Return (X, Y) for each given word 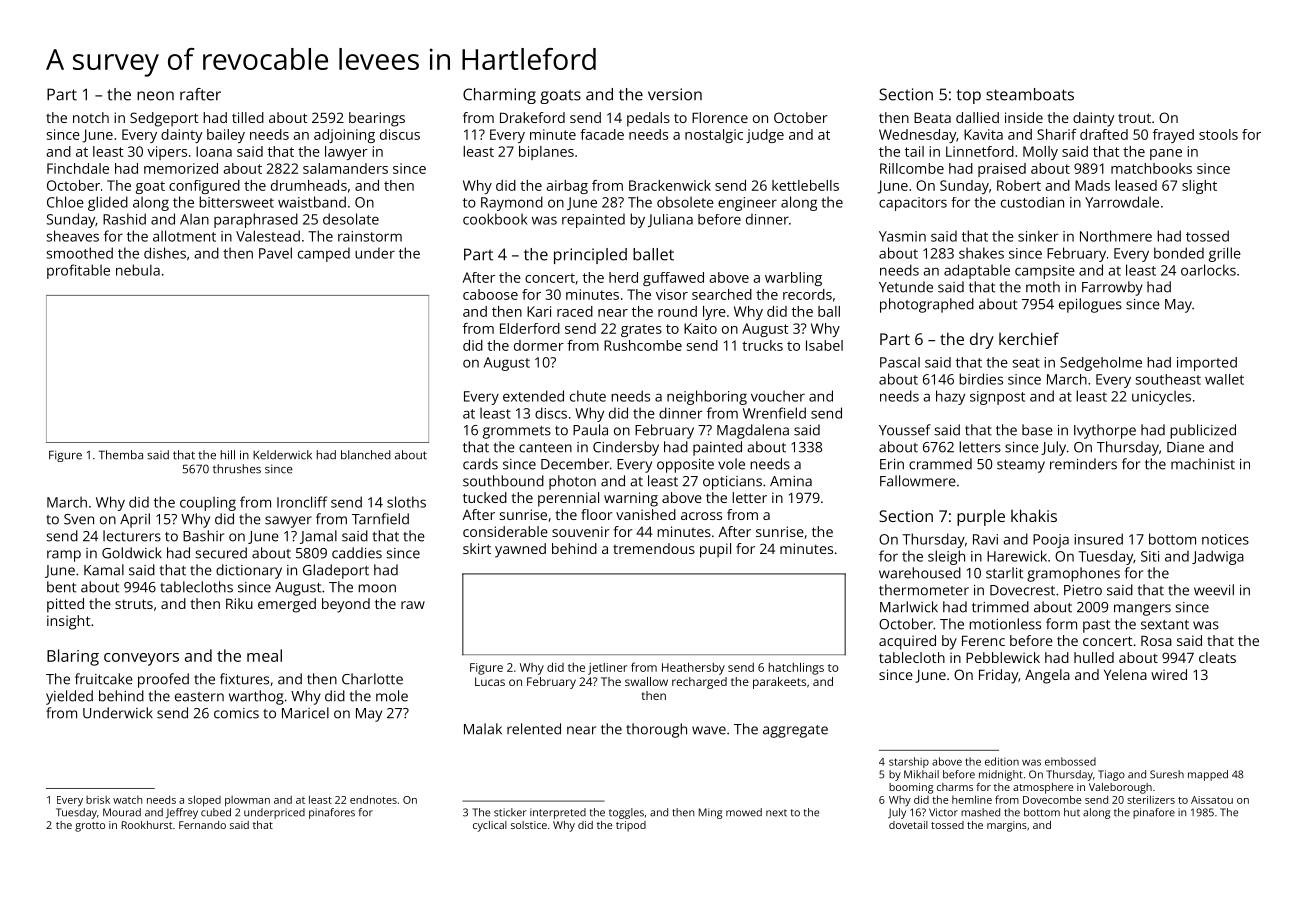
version (675, 94)
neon (155, 96)
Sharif (1057, 134)
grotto (90, 827)
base (1037, 430)
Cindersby (626, 448)
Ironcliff (302, 502)
